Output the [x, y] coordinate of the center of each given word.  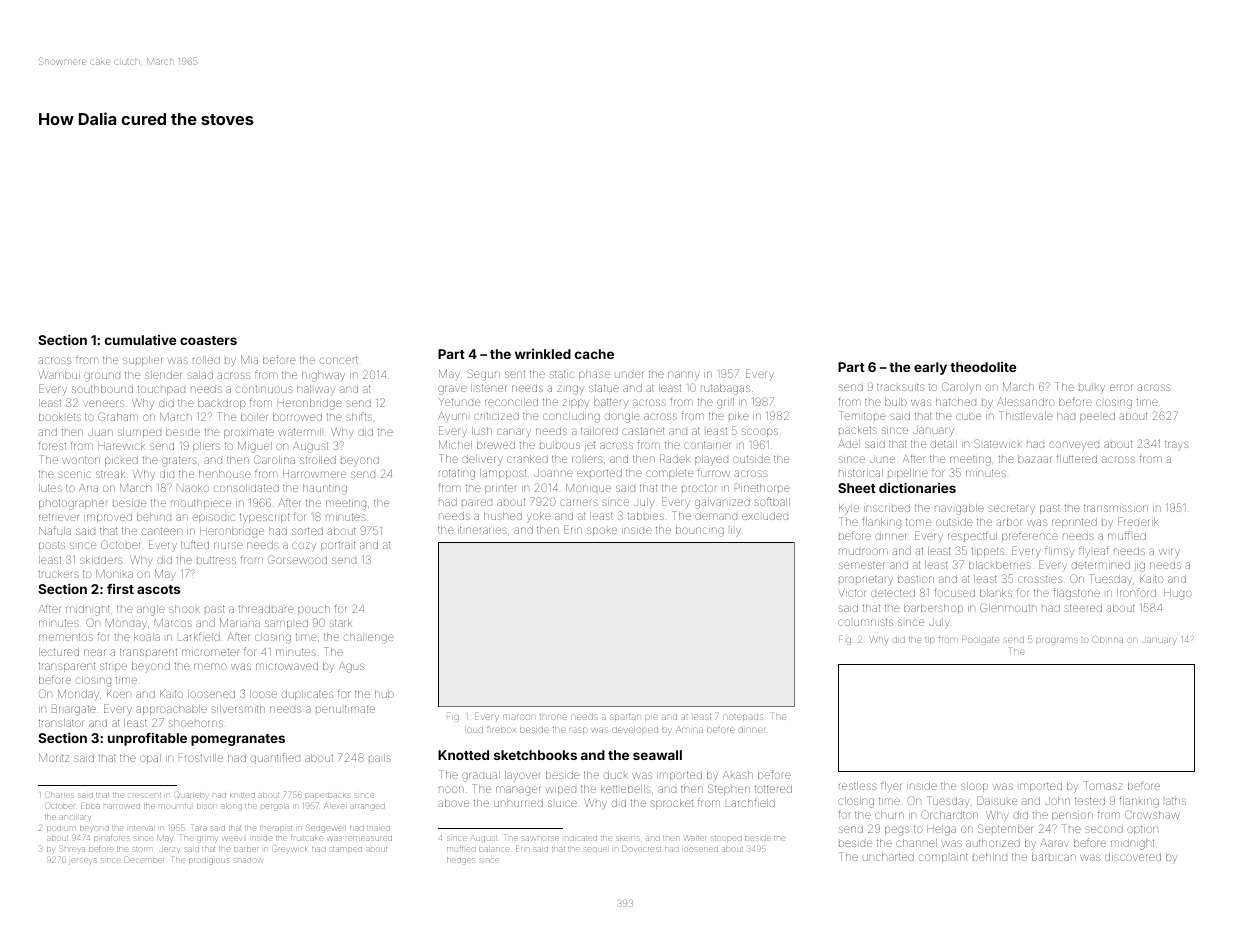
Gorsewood [297, 559]
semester [861, 565]
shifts [359, 416]
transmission [1116, 508]
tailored [599, 431]
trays [1177, 446]
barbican [1054, 857]
